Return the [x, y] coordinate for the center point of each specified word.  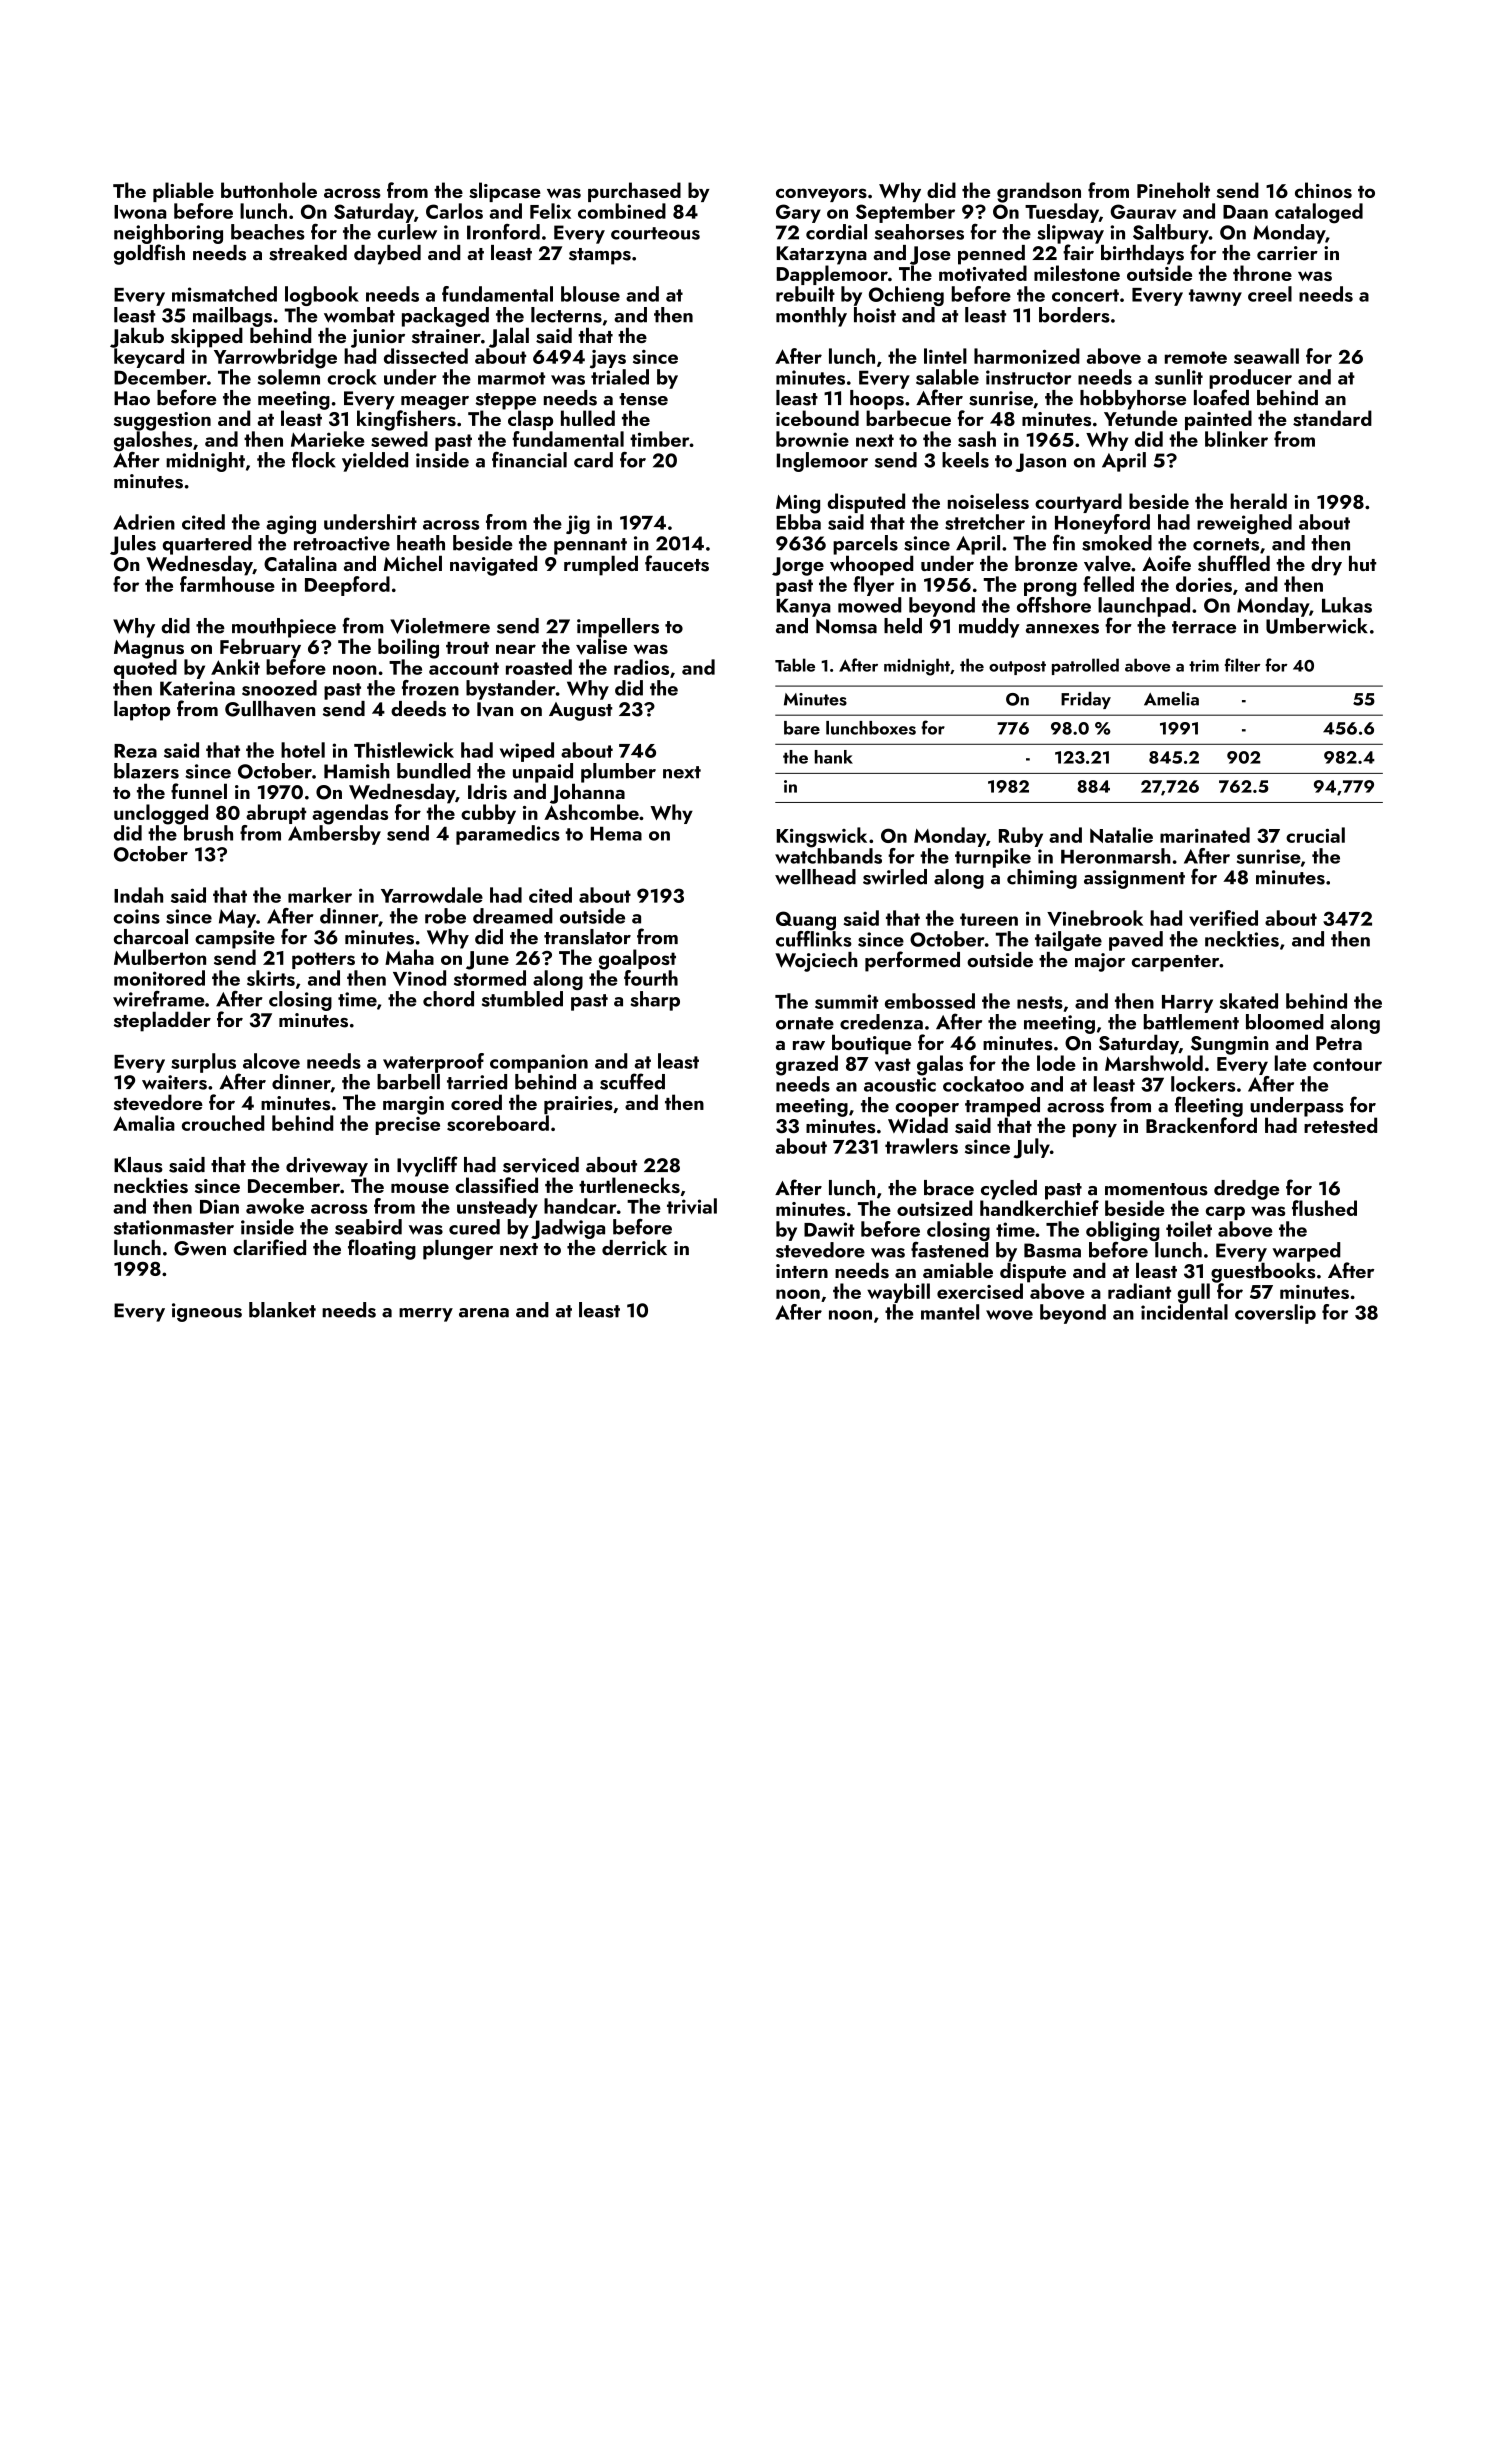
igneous [207, 1312]
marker [320, 895]
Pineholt [1173, 190]
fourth [651, 978]
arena [484, 1313]
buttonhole [269, 190]
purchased [634, 192]
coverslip [1275, 1314]
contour [1347, 1064]
